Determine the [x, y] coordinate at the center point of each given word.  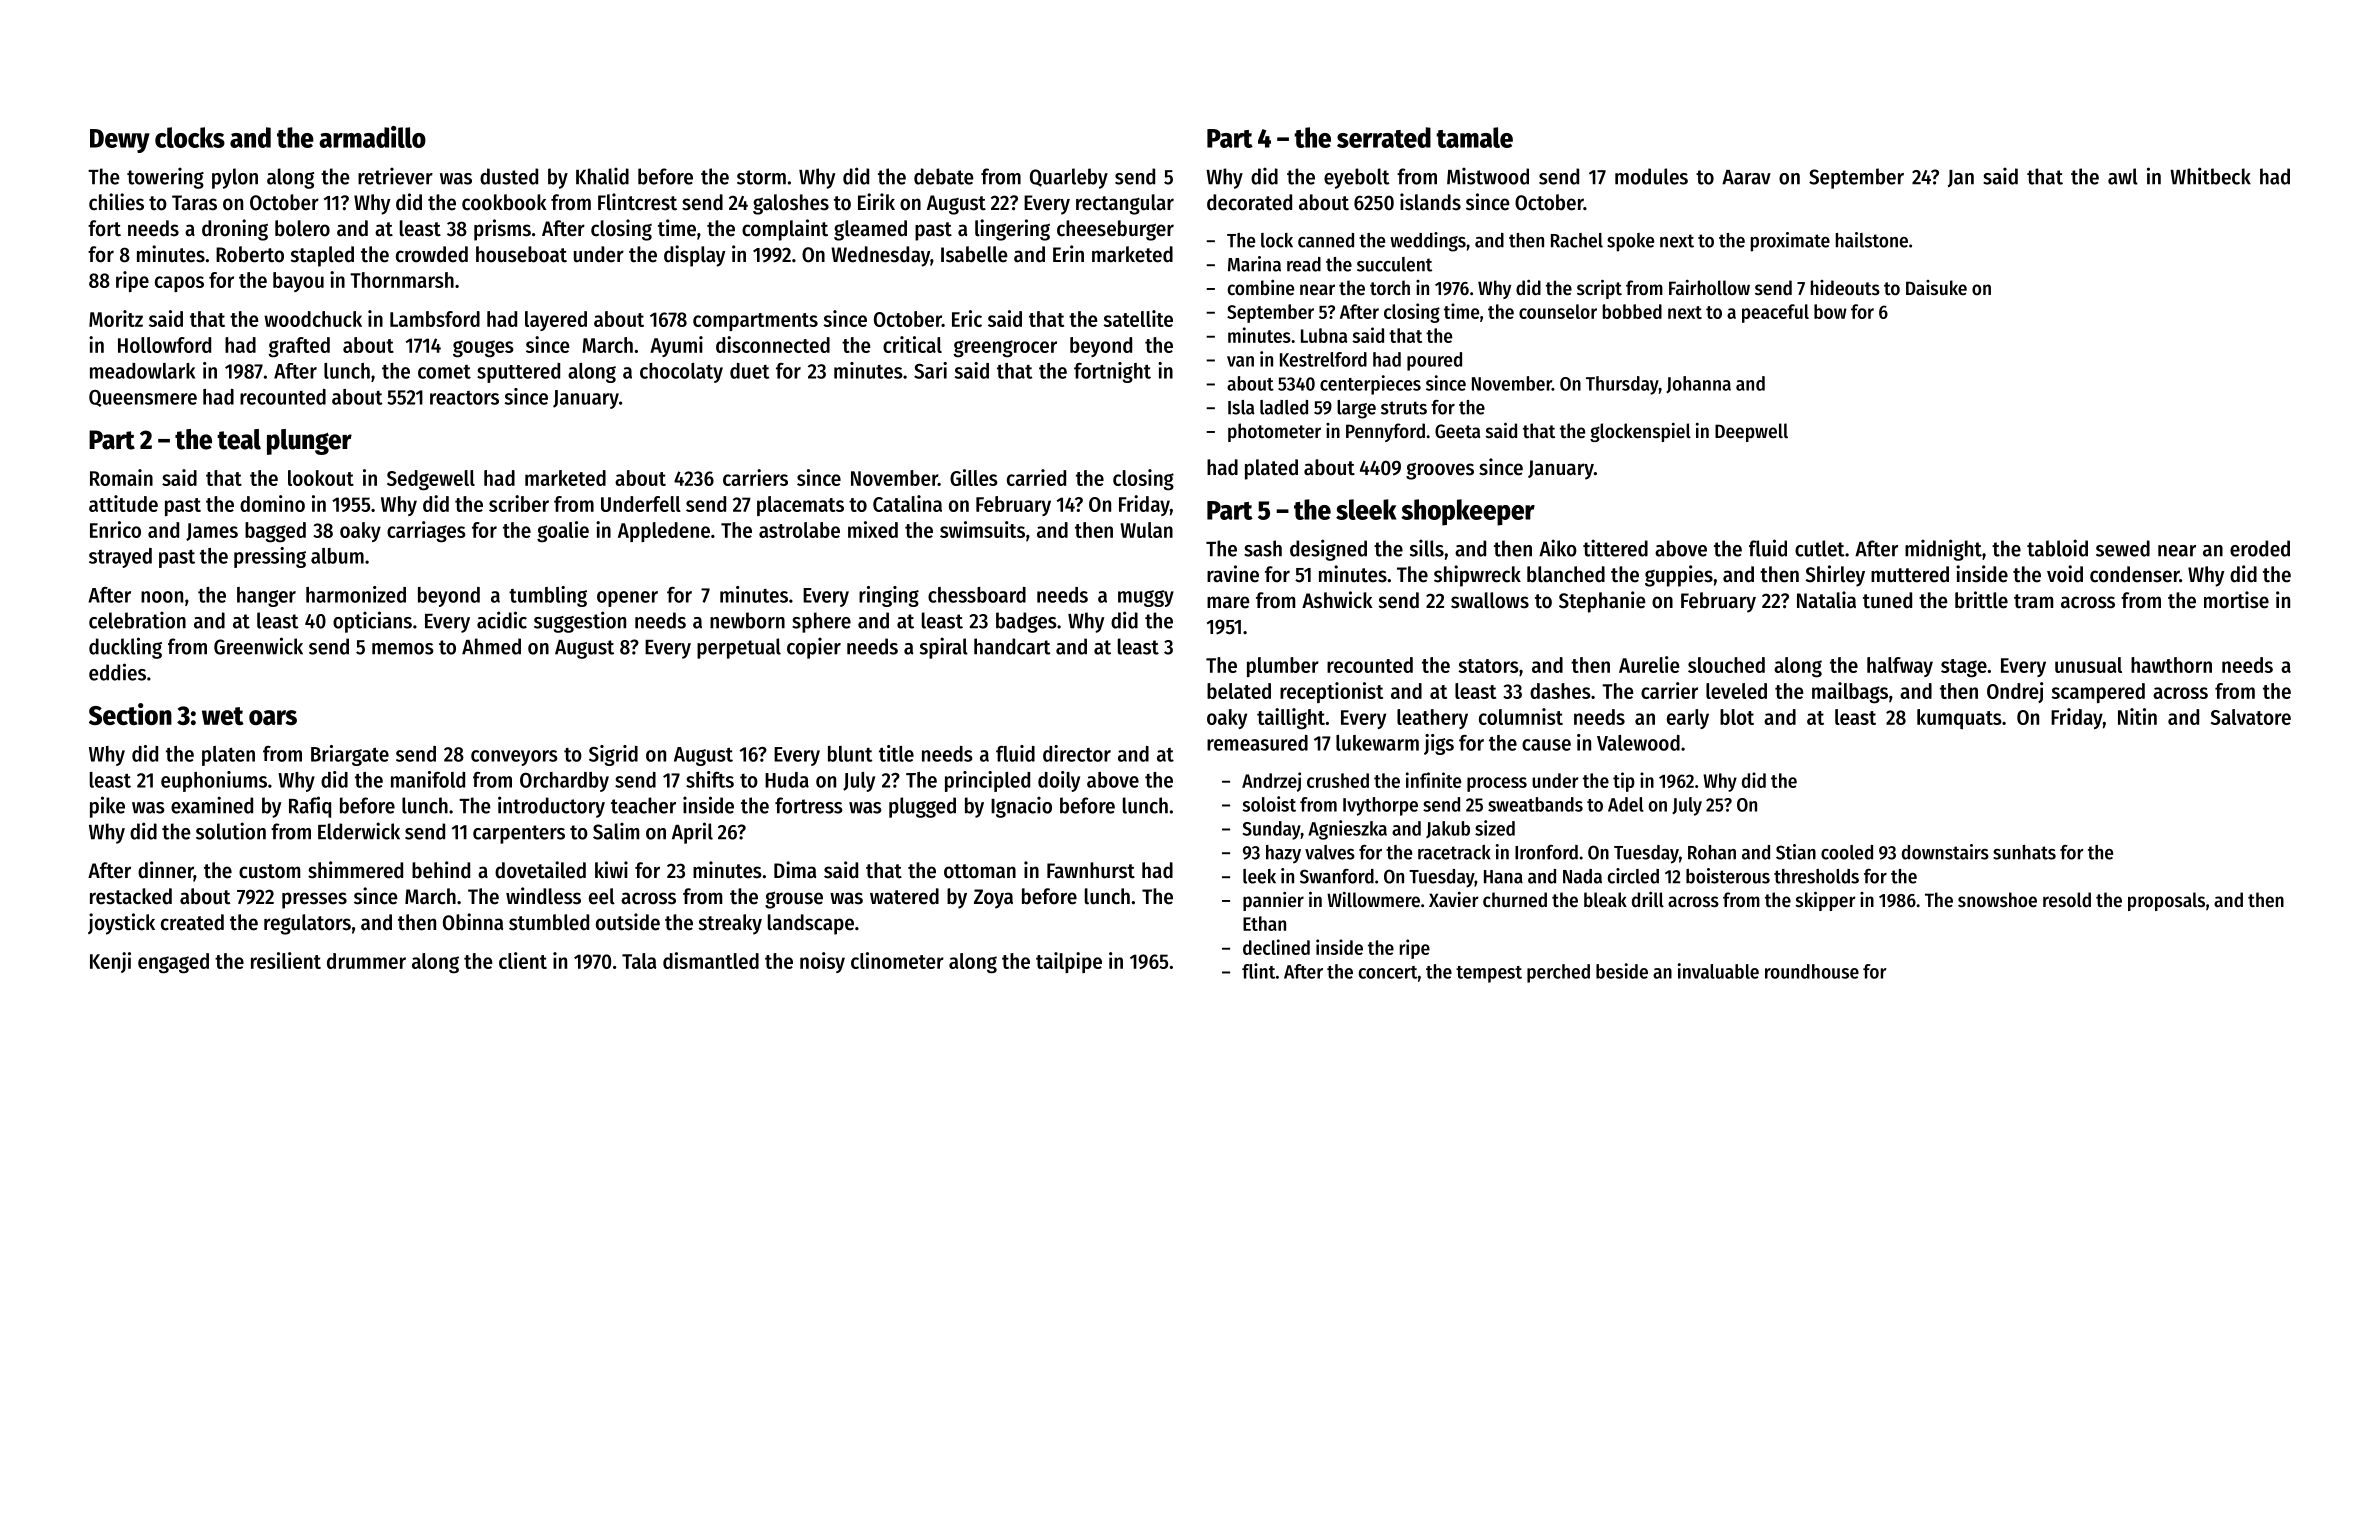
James [212, 532]
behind [441, 870]
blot [1737, 717]
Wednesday [880, 256]
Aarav [1746, 177]
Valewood [1638, 743]
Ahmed [491, 646]
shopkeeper [1468, 512]
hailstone [1872, 240]
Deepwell [1751, 432]
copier [814, 648]
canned [1326, 240]
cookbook [504, 202]
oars [273, 717]
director [1077, 753]
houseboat [521, 254]
